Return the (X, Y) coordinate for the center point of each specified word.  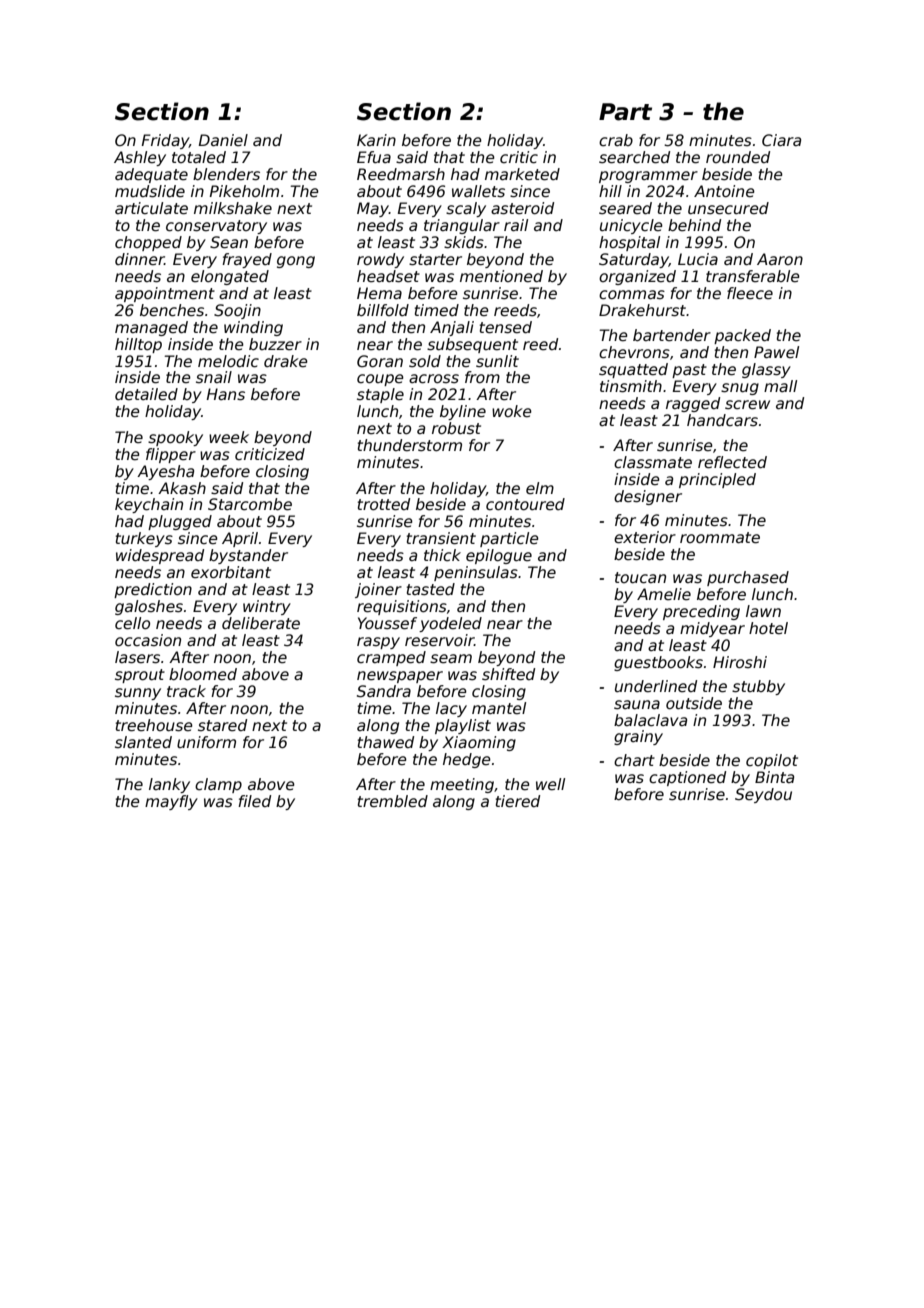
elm (540, 488)
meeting (462, 785)
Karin (376, 140)
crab (616, 140)
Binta (774, 777)
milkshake (233, 208)
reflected (732, 462)
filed (254, 801)
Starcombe (250, 504)
